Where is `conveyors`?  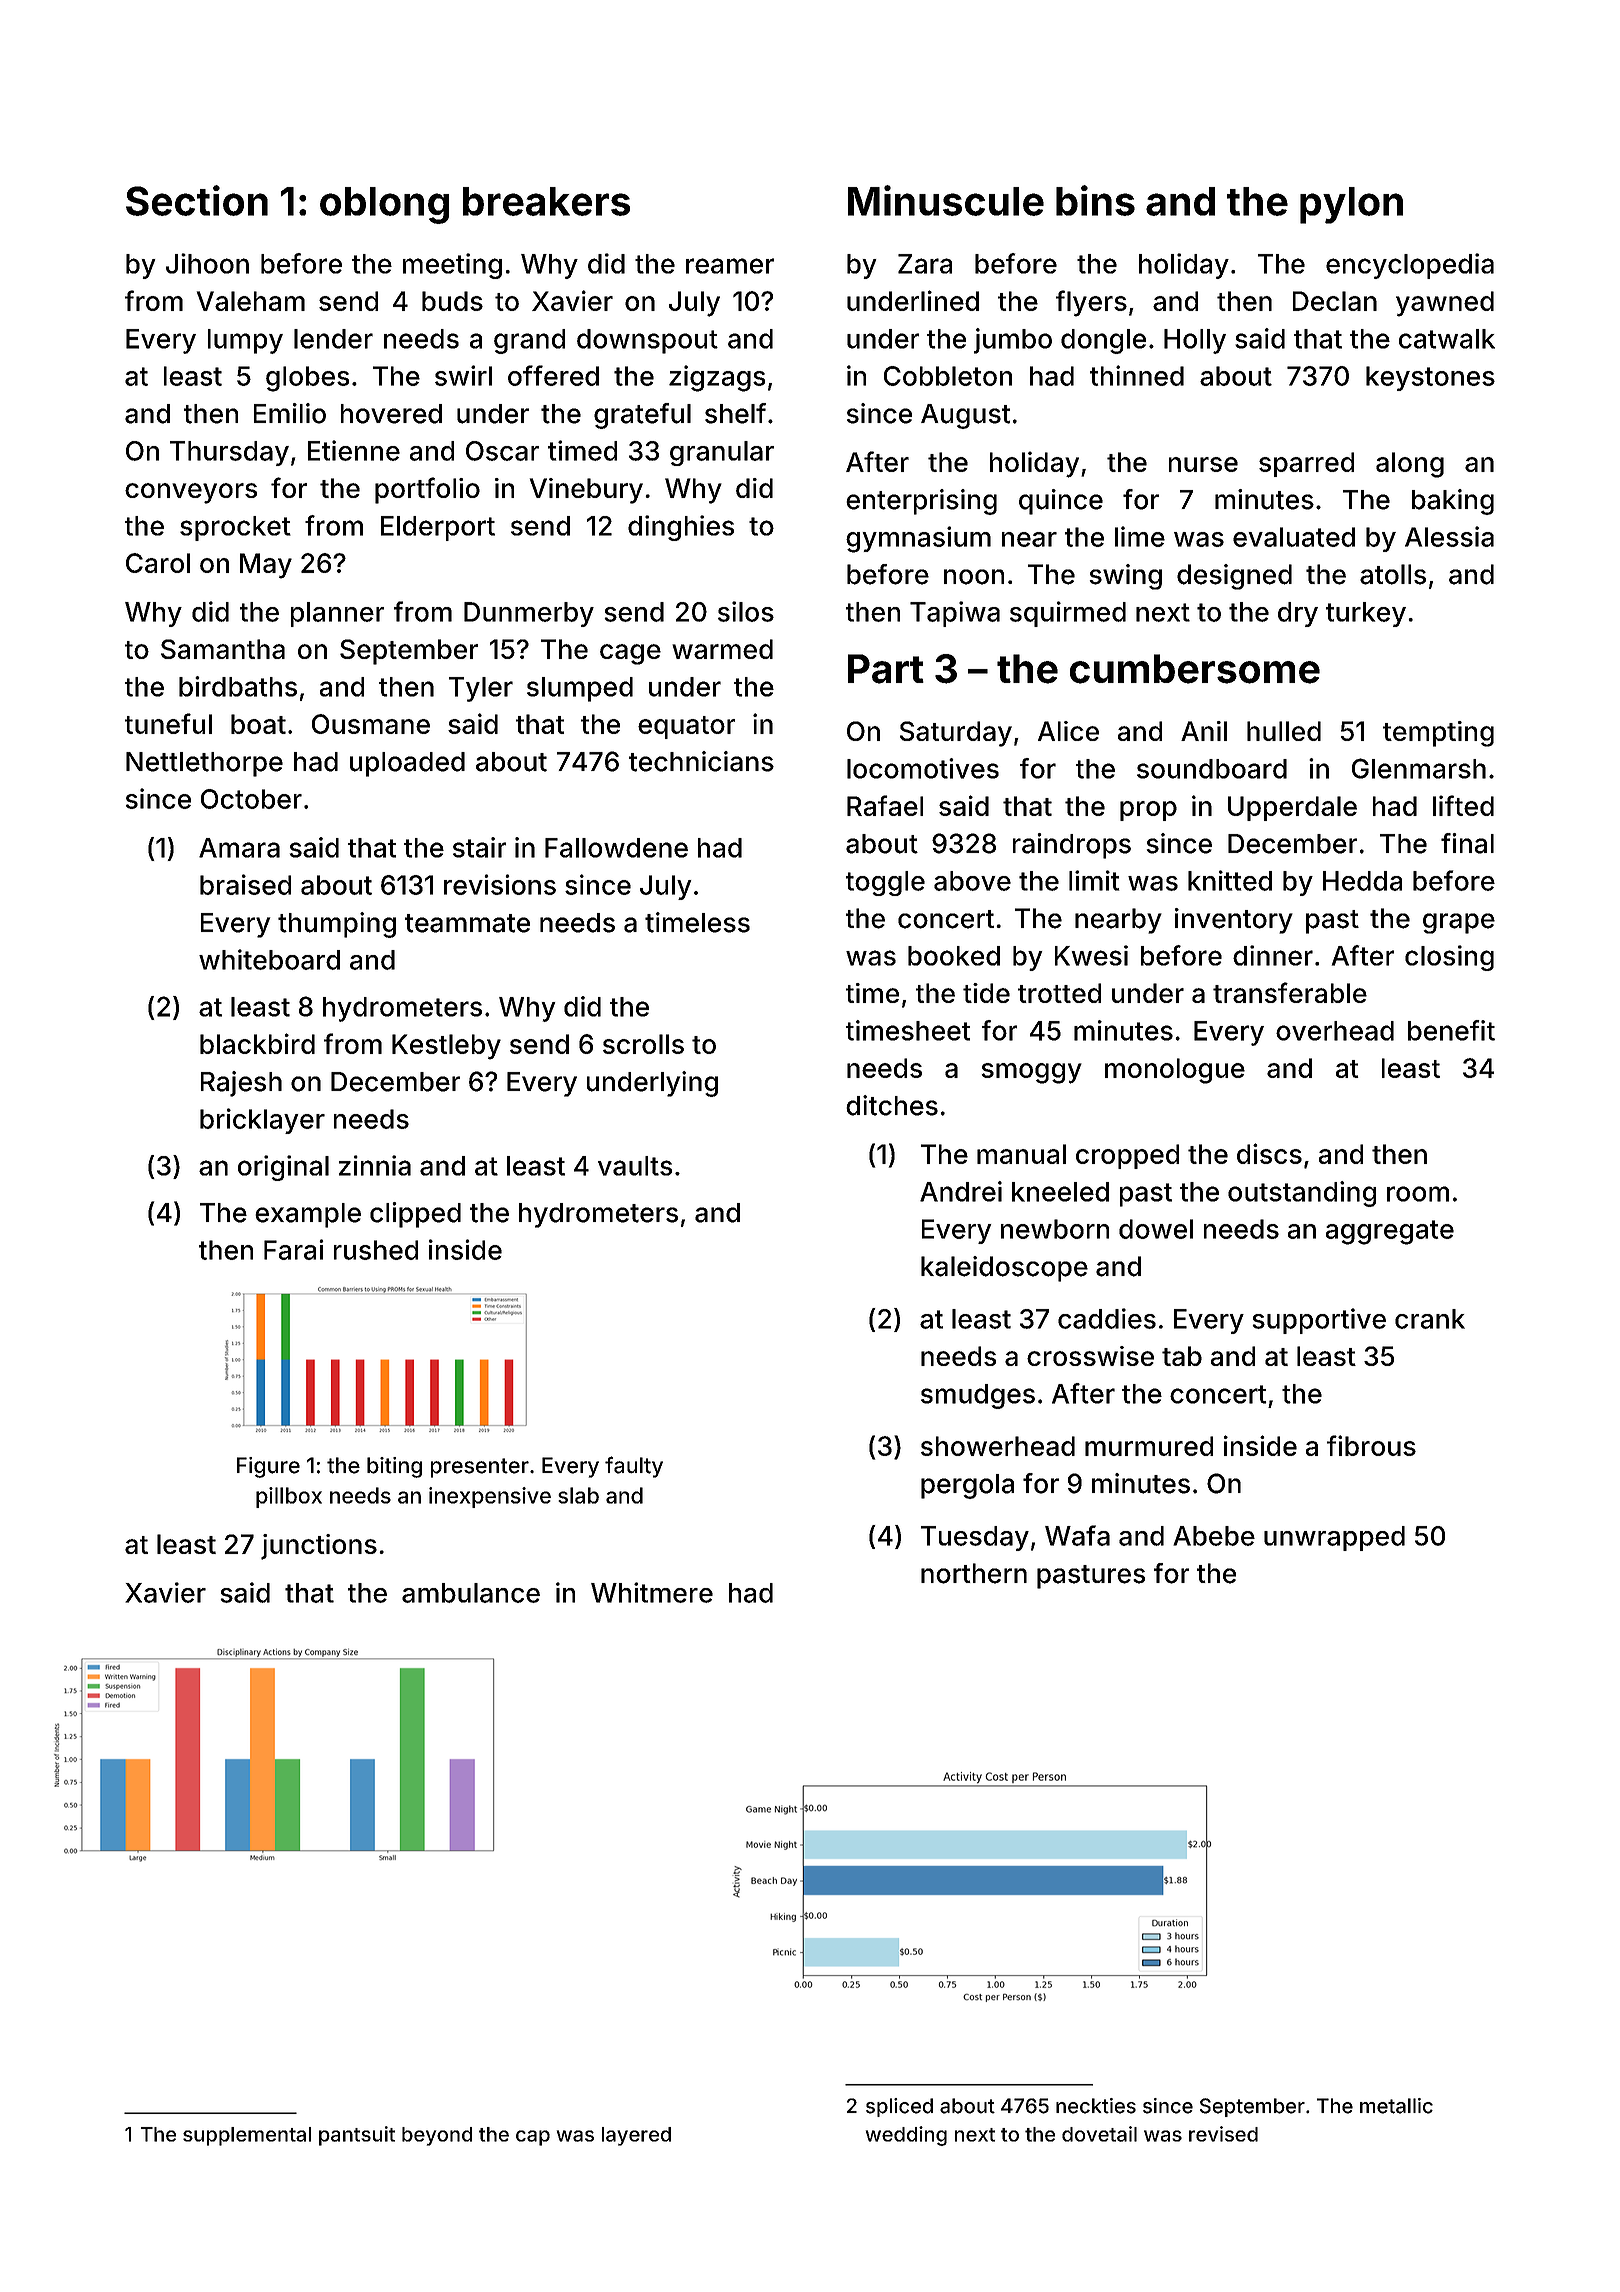 conveyors is located at coordinates (191, 493).
